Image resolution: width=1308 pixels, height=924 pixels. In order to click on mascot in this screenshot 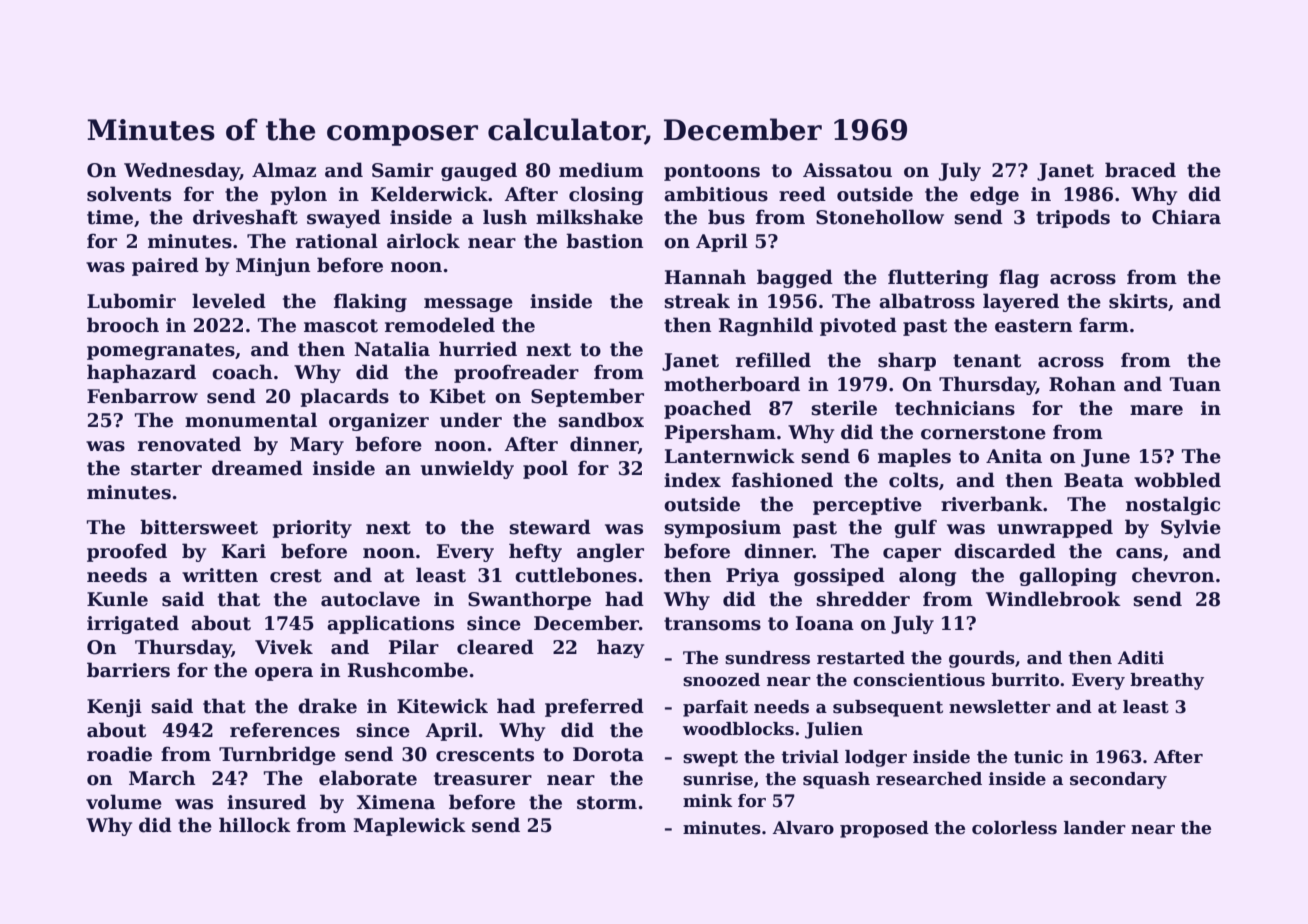, I will do `click(341, 326)`.
